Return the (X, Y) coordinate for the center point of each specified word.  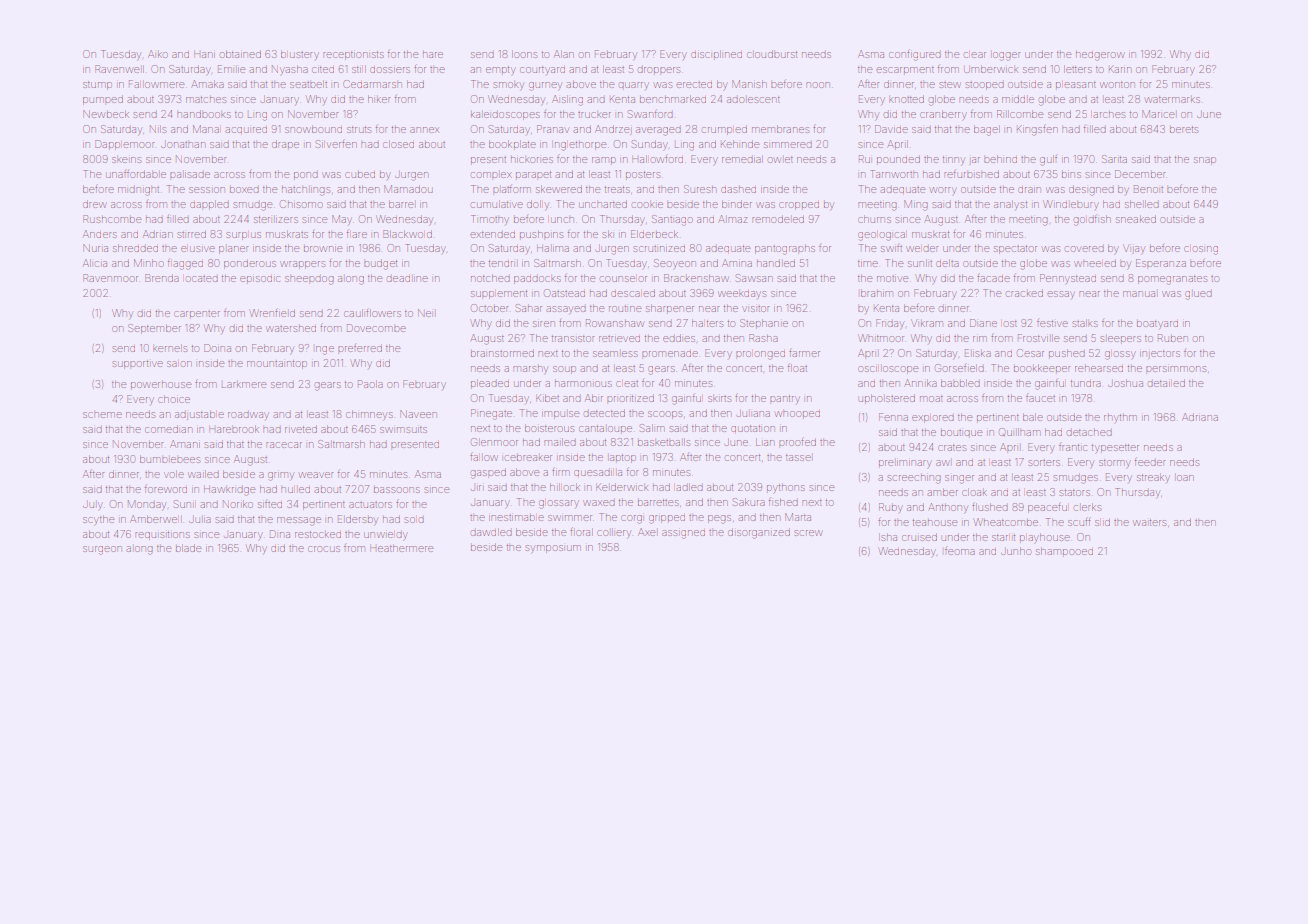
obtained (241, 54)
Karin (1120, 69)
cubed (360, 175)
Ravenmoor (110, 278)
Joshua (1125, 383)
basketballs (664, 442)
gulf (1048, 160)
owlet (781, 160)
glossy (1120, 355)
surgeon (102, 550)
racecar (284, 445)
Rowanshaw (615, 323)
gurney (545, 86)
